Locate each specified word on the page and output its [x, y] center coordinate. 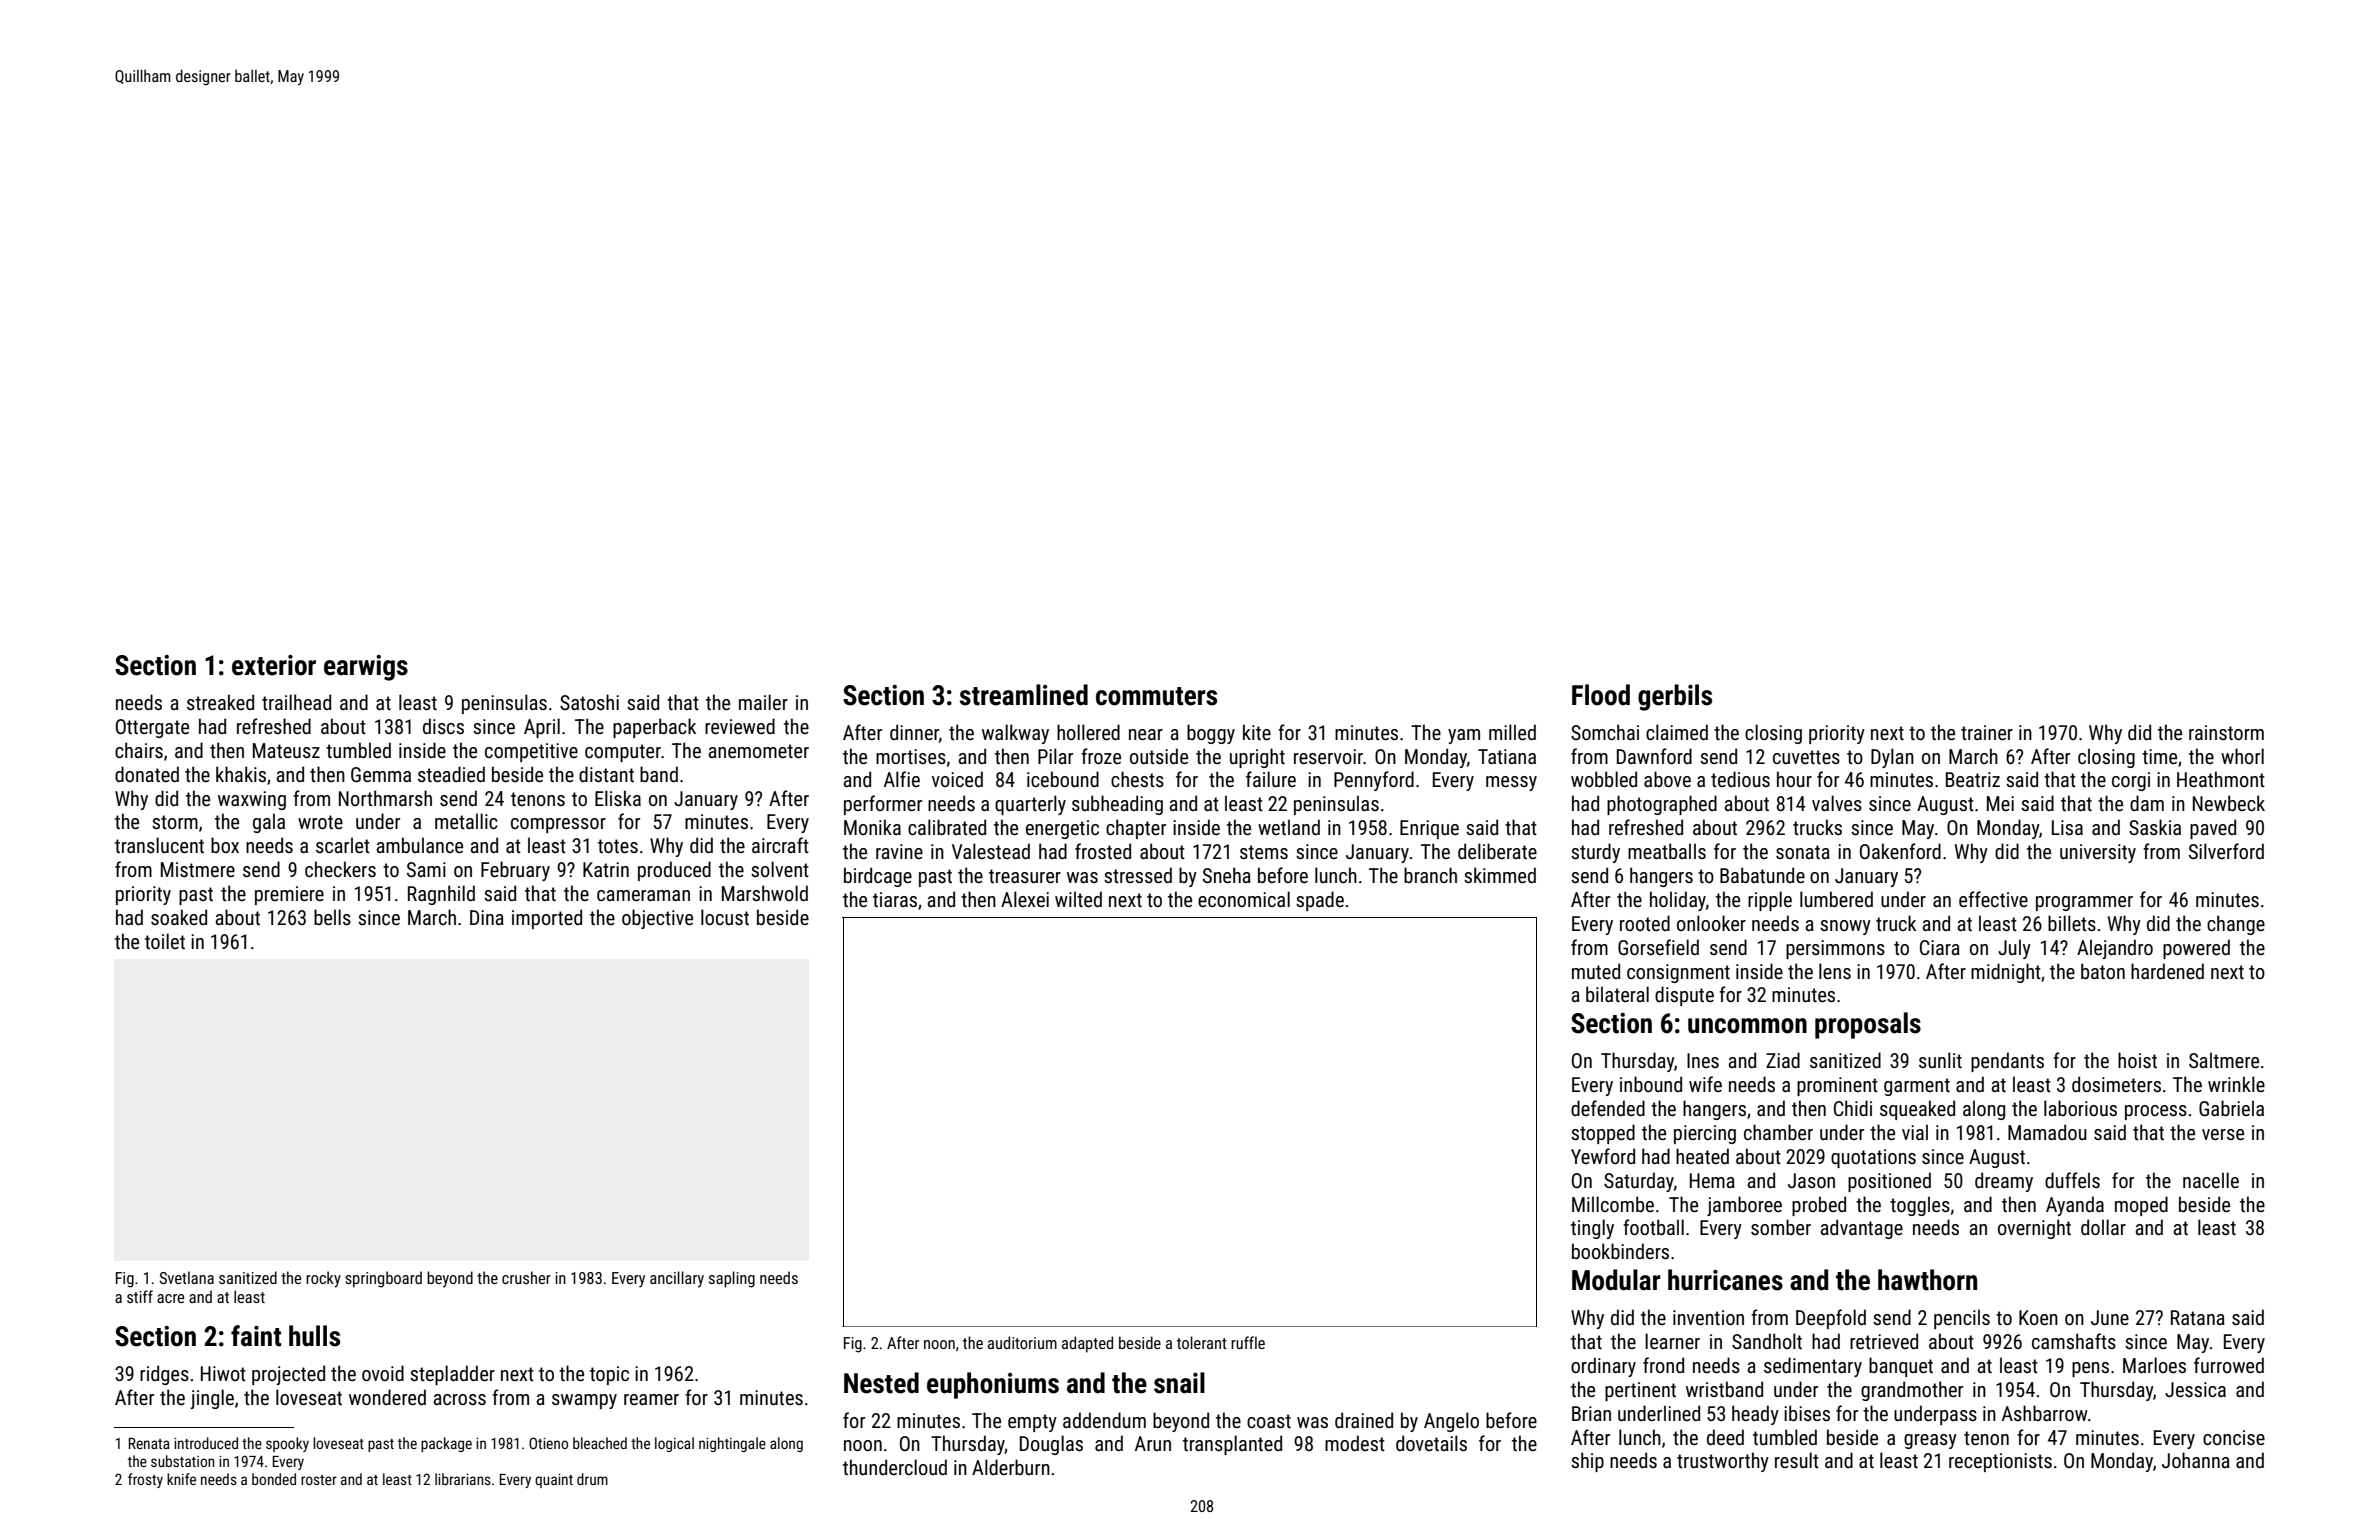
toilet [165, 941]
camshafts [2074, 1341]
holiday [1678, 901]
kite [1257, 732]
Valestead [991, 851]
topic [609, 1375]
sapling [732, 1279]
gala [269, 823]
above [1667, 779]
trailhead [296, 702]
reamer [651, 1399]
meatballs [1667, 851]
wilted [1078, 899]
